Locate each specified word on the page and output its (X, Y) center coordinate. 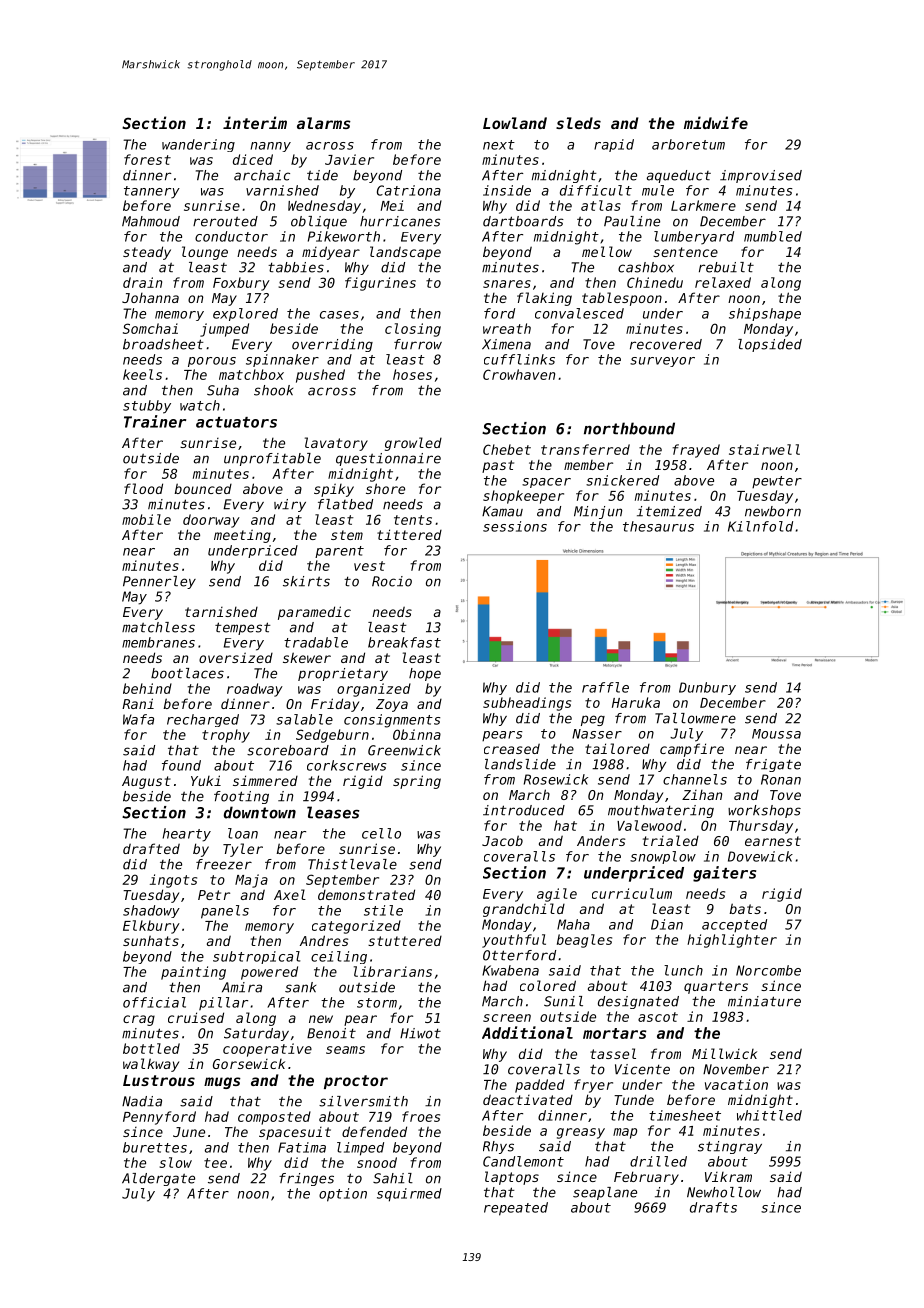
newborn (773, 511)
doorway (211, 521)
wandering (198, 145)
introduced (524, 810)
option (343, 1195)
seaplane (605, 1193)
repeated (516, 1209)
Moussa (776, 734)
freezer (224, 864)
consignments (392, 721)
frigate (773, 765)
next (499, 145)
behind (147, 688)
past (498, 466)
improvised (761, 176)
